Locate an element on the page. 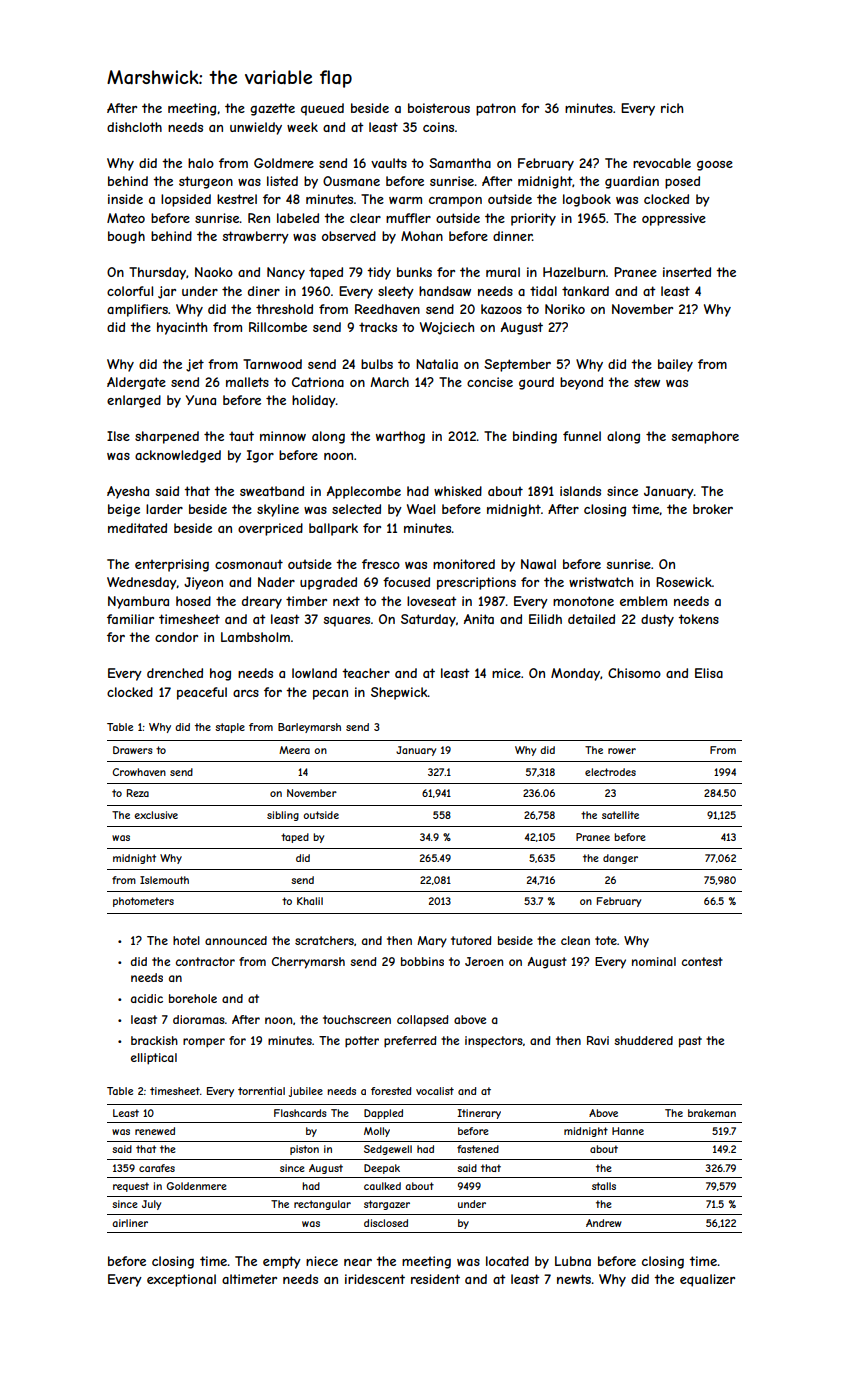 The width and height of the image is (849, 1400). dishcloth is located at coordinates (134, 127).
